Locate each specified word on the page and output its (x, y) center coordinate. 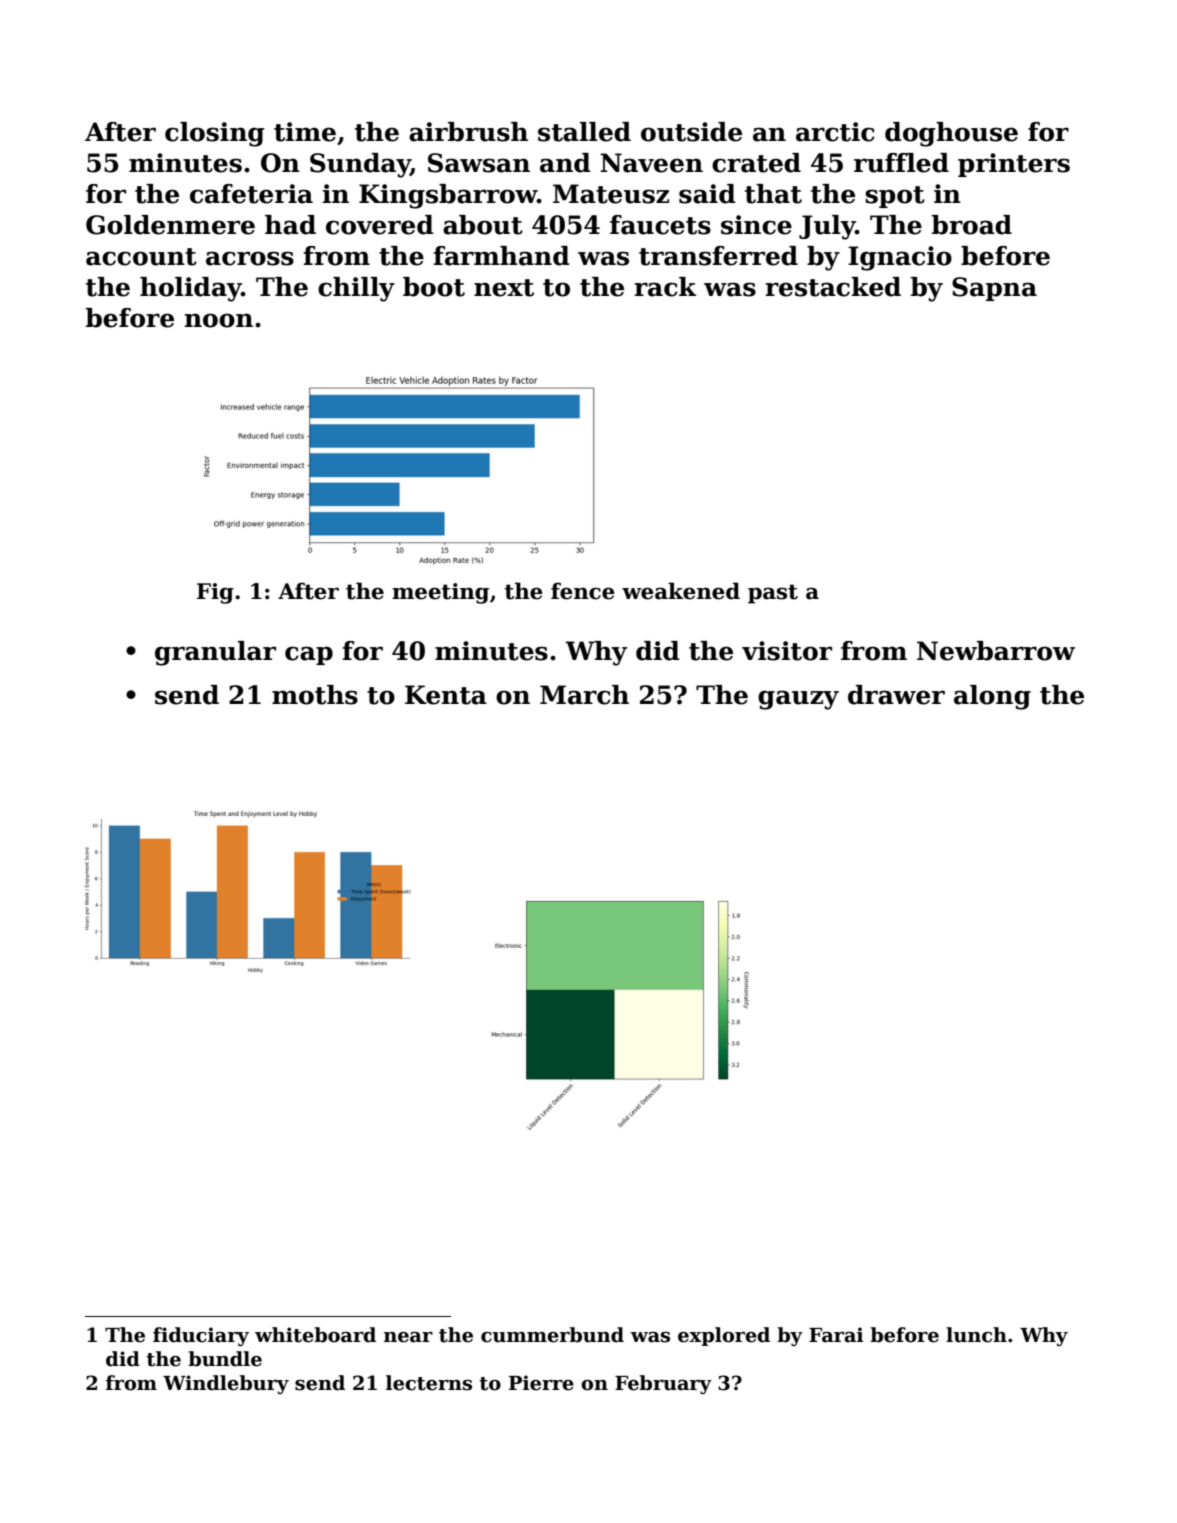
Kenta (446, 695)
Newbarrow (996, 651)
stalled (584, 132)
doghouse (951, 134)
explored (724, 1336)
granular (215, 653)
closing (215, 134)
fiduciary (201, 1336)
